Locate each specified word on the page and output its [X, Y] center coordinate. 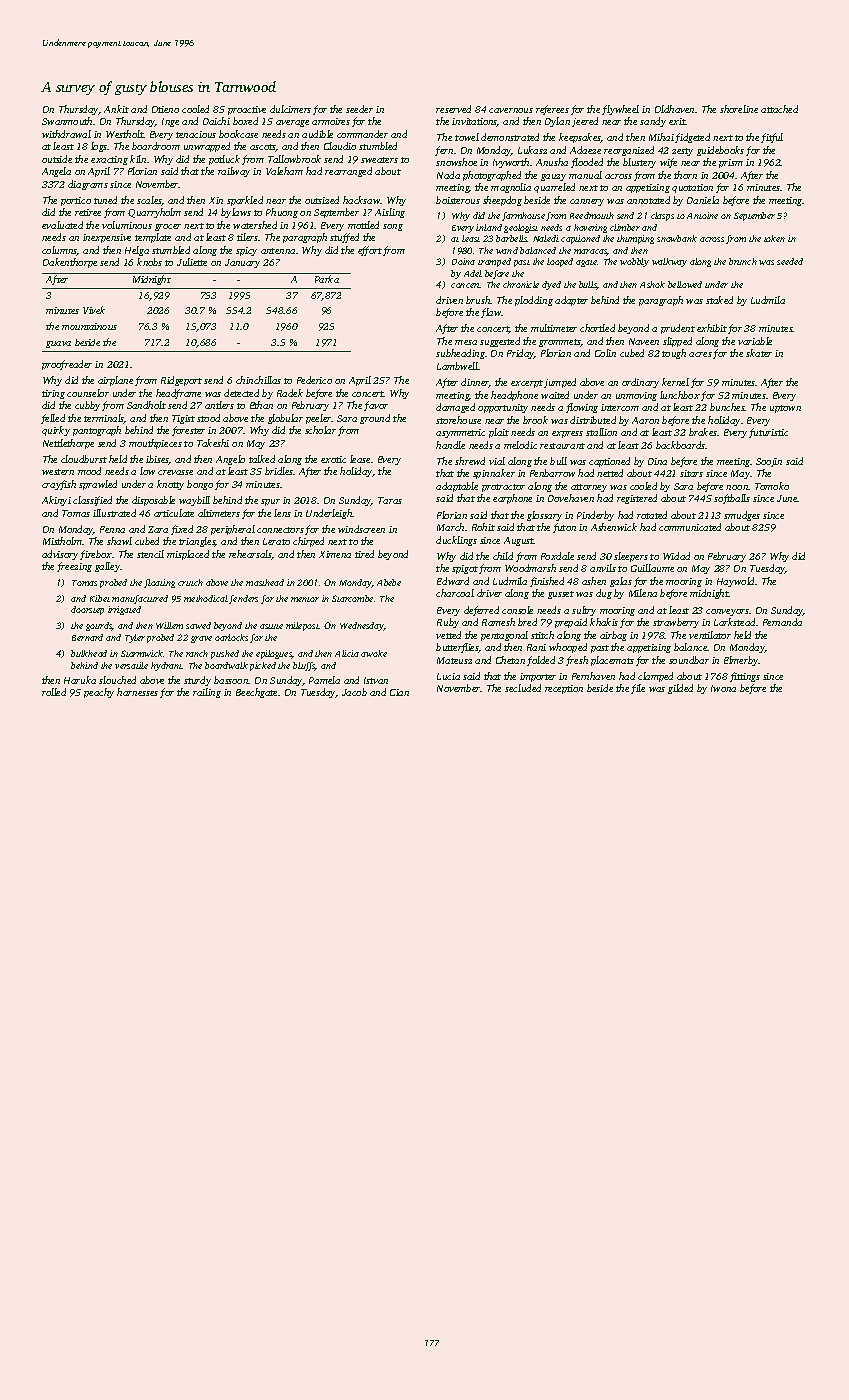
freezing [74, 567]
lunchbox [680, 395]
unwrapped [207, 147]
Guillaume [652, 568]
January [242, 263]
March [450, 527]
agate [587, 263]
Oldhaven [674, 109]
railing [207, 693]
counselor [88, 393]
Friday [521, 354]
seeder [359, 109]
